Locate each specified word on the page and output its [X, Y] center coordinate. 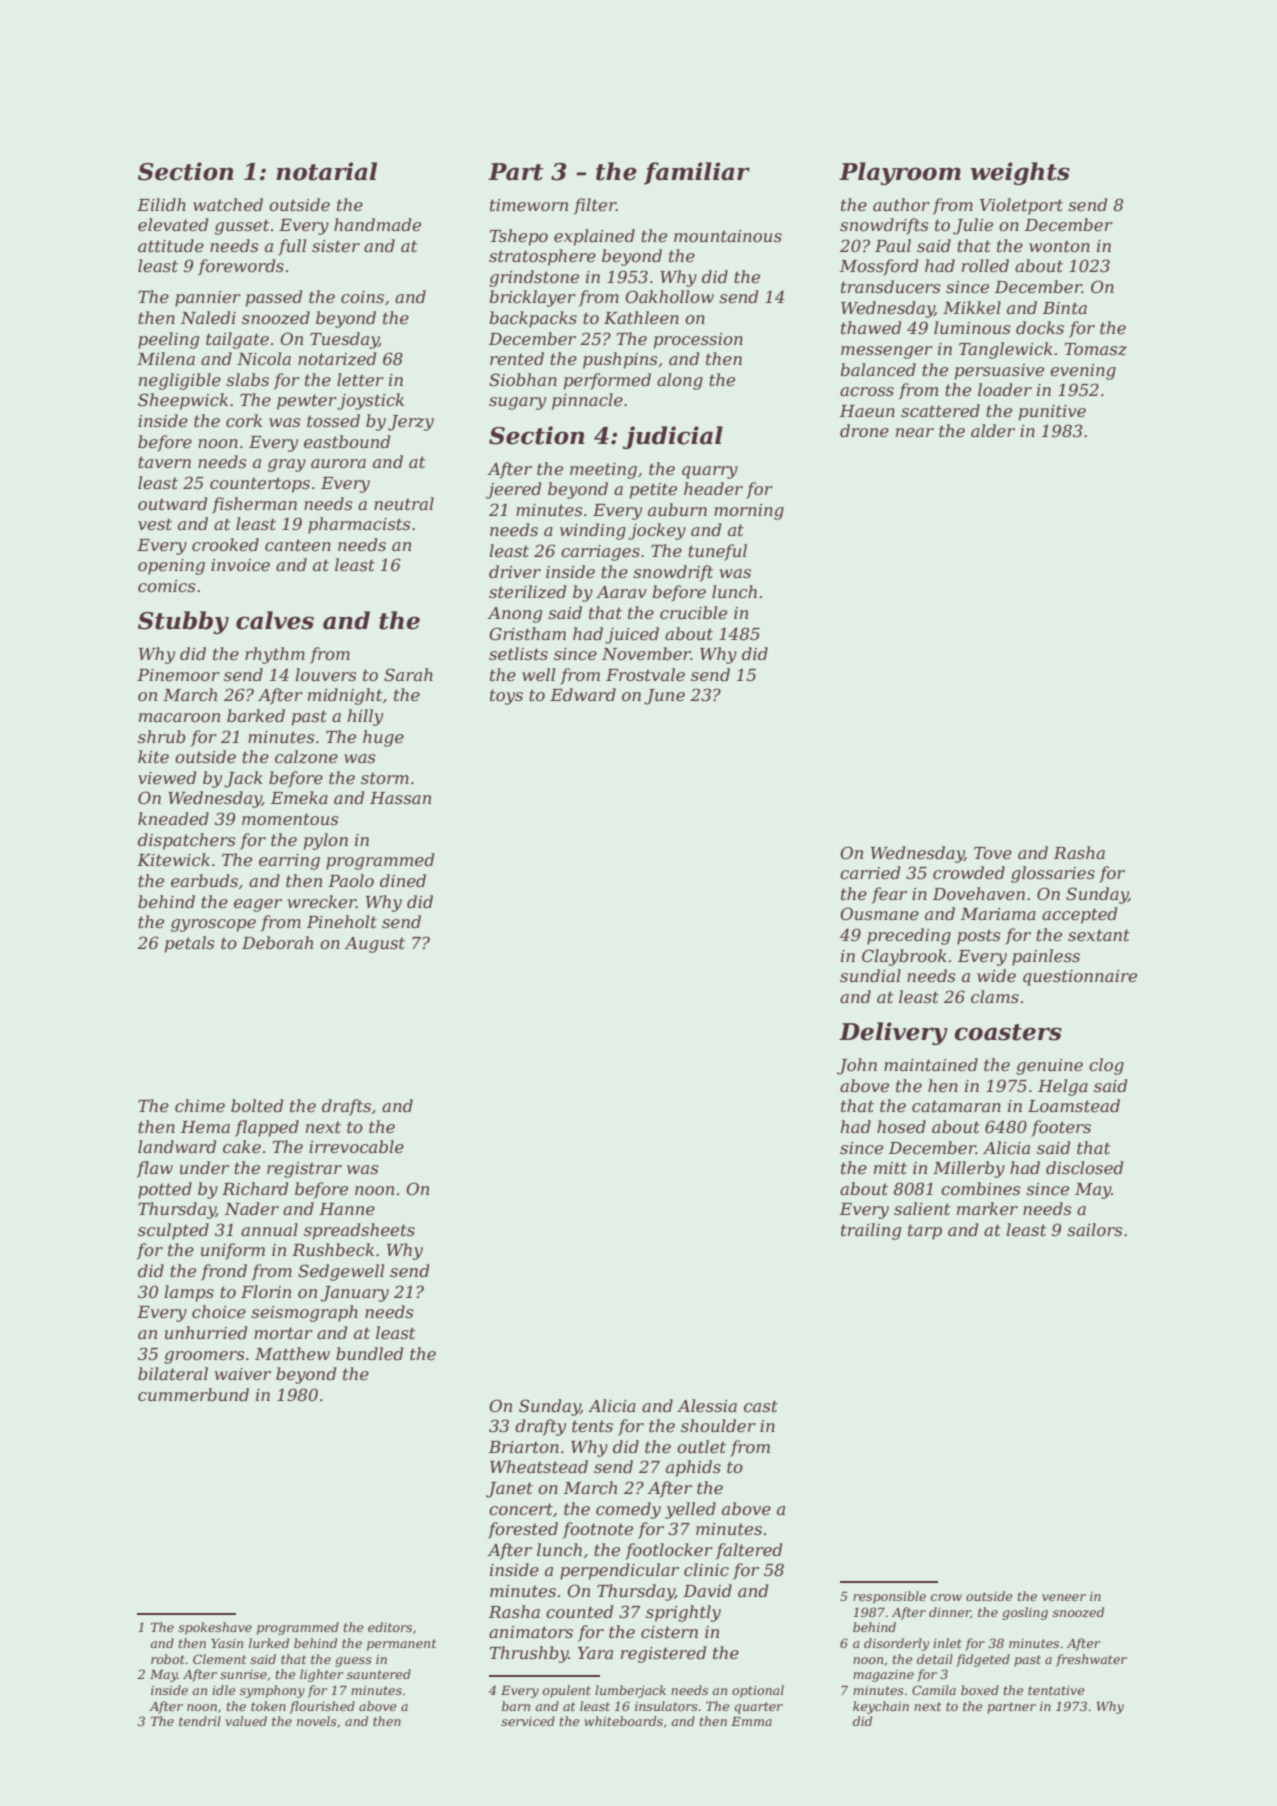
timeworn [529, 205]
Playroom [900, 173]
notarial [326, 171]
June [664, 697]
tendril [200, 1721]
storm [385, 778]
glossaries [1053, 874]
